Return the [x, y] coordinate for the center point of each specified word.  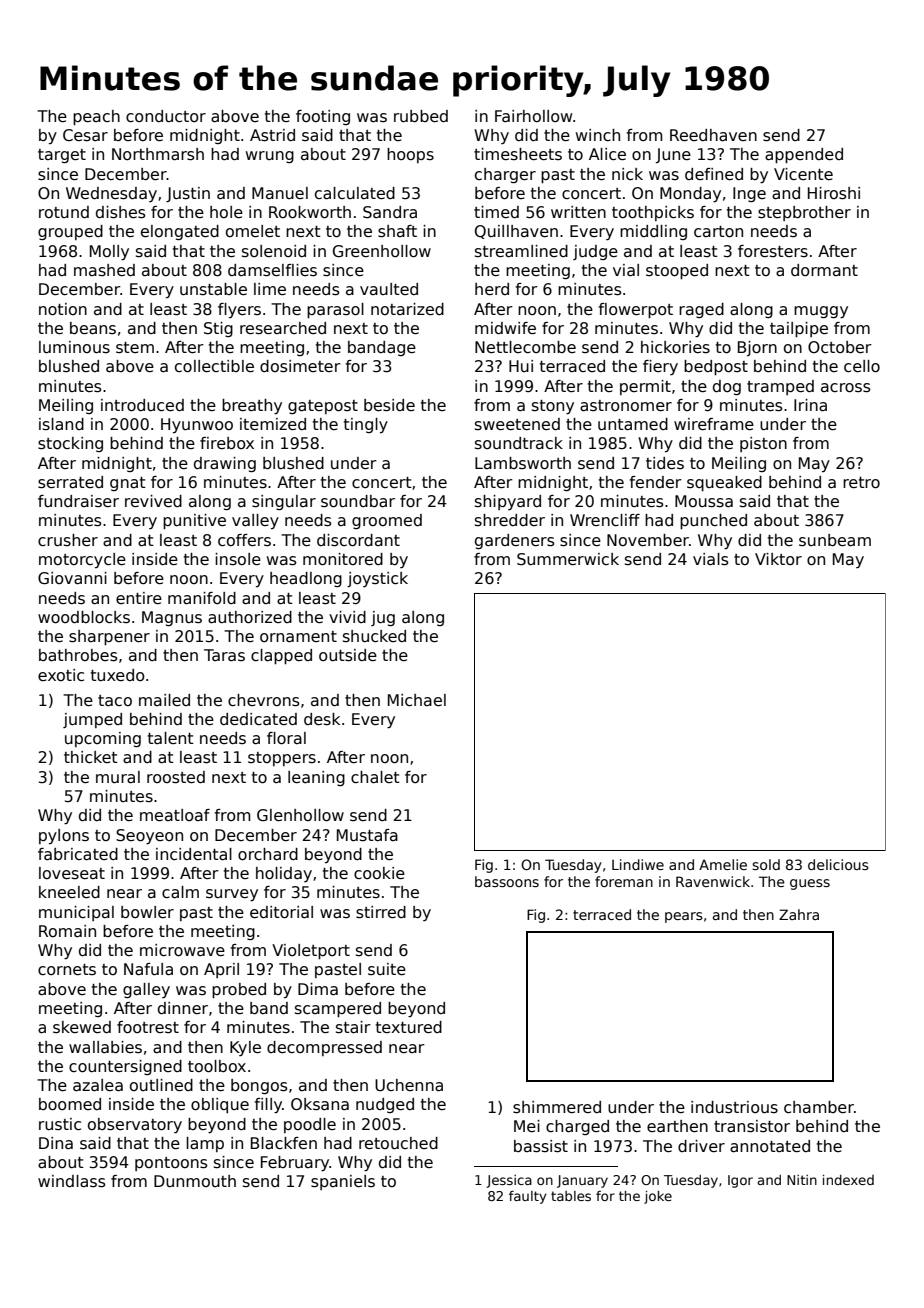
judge [595, 252]
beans [93, 328]
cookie [379, 873]
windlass [72, 1181]
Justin [188, 194]
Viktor [778, 559]
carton [718, 232]
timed [496, 212]
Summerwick [568, 559]
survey [232, 895]
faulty [528, 1197]
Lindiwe [638, 864]
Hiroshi [834, 193]
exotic [61, 675]
